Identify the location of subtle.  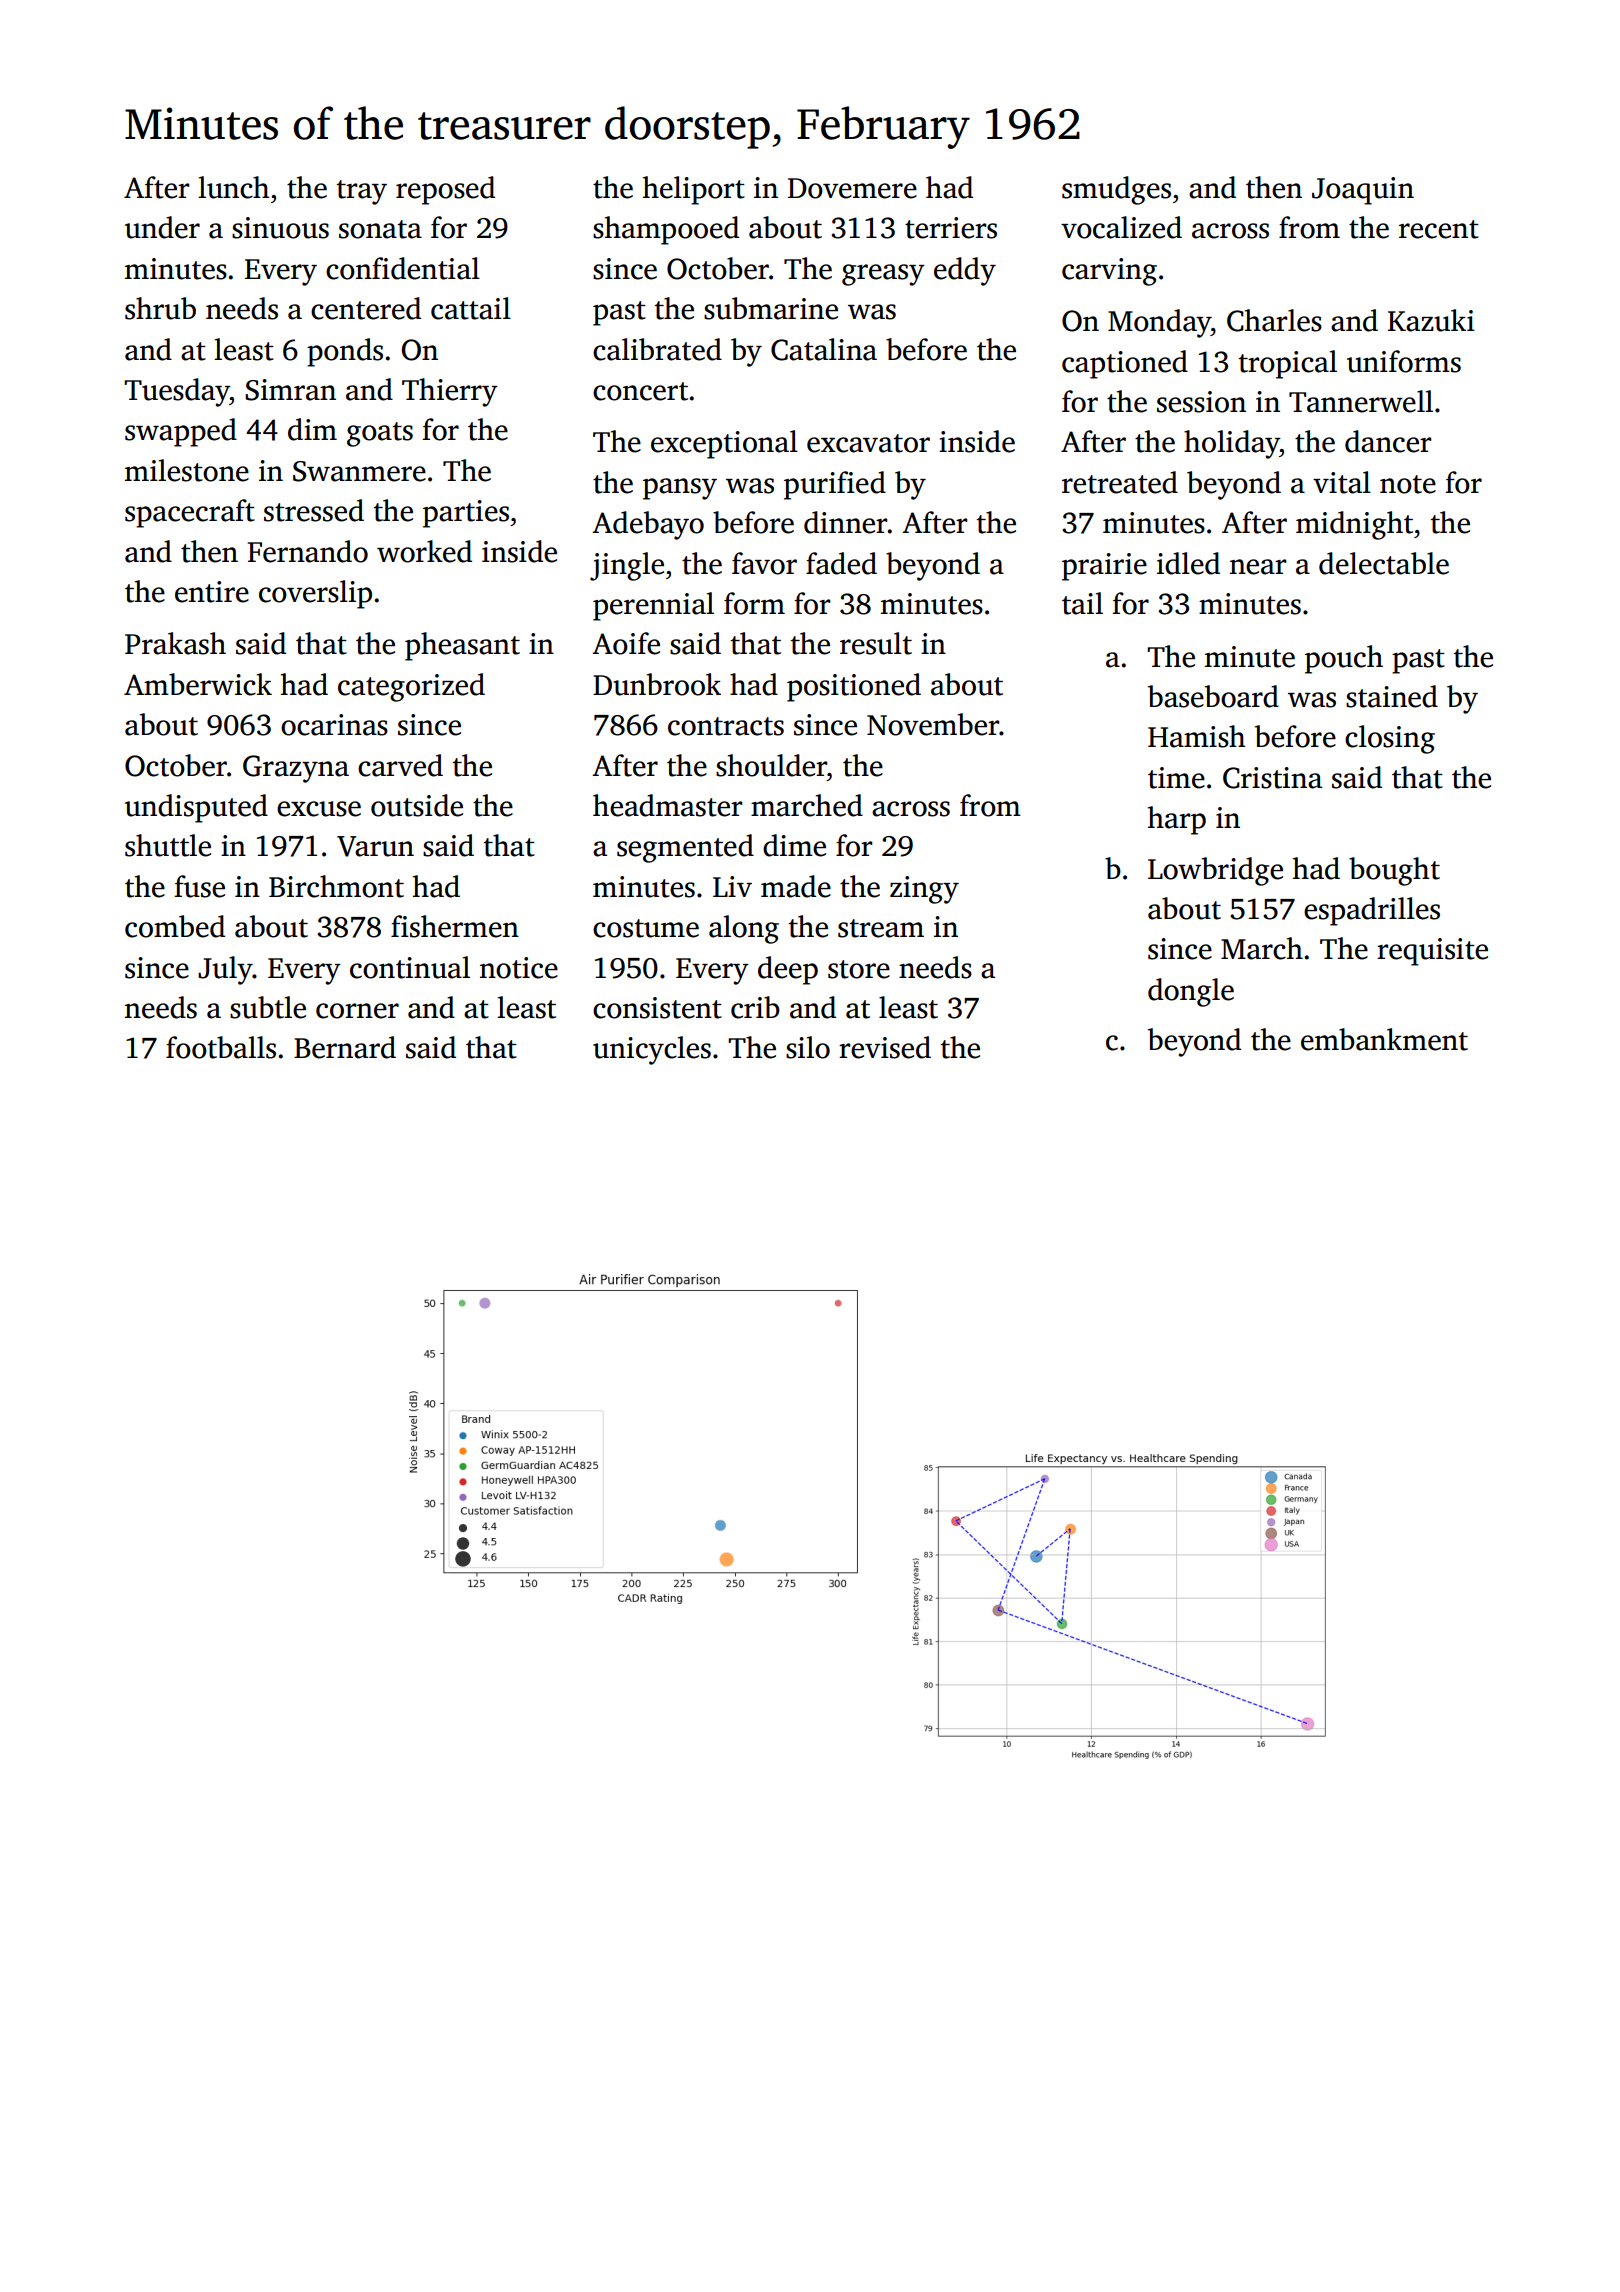
(268, 1007).
